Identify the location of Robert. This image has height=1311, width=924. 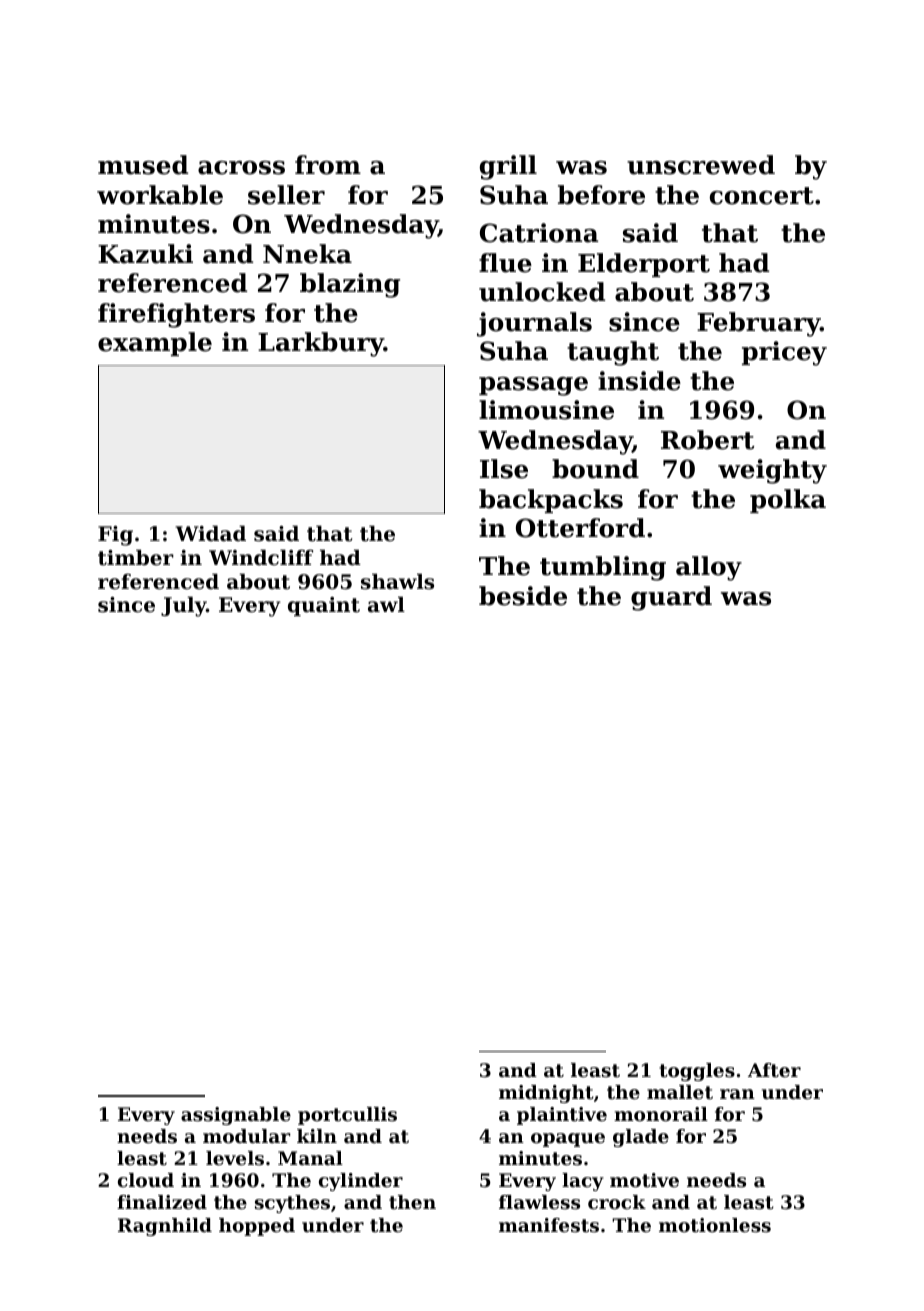
(707, 440).
